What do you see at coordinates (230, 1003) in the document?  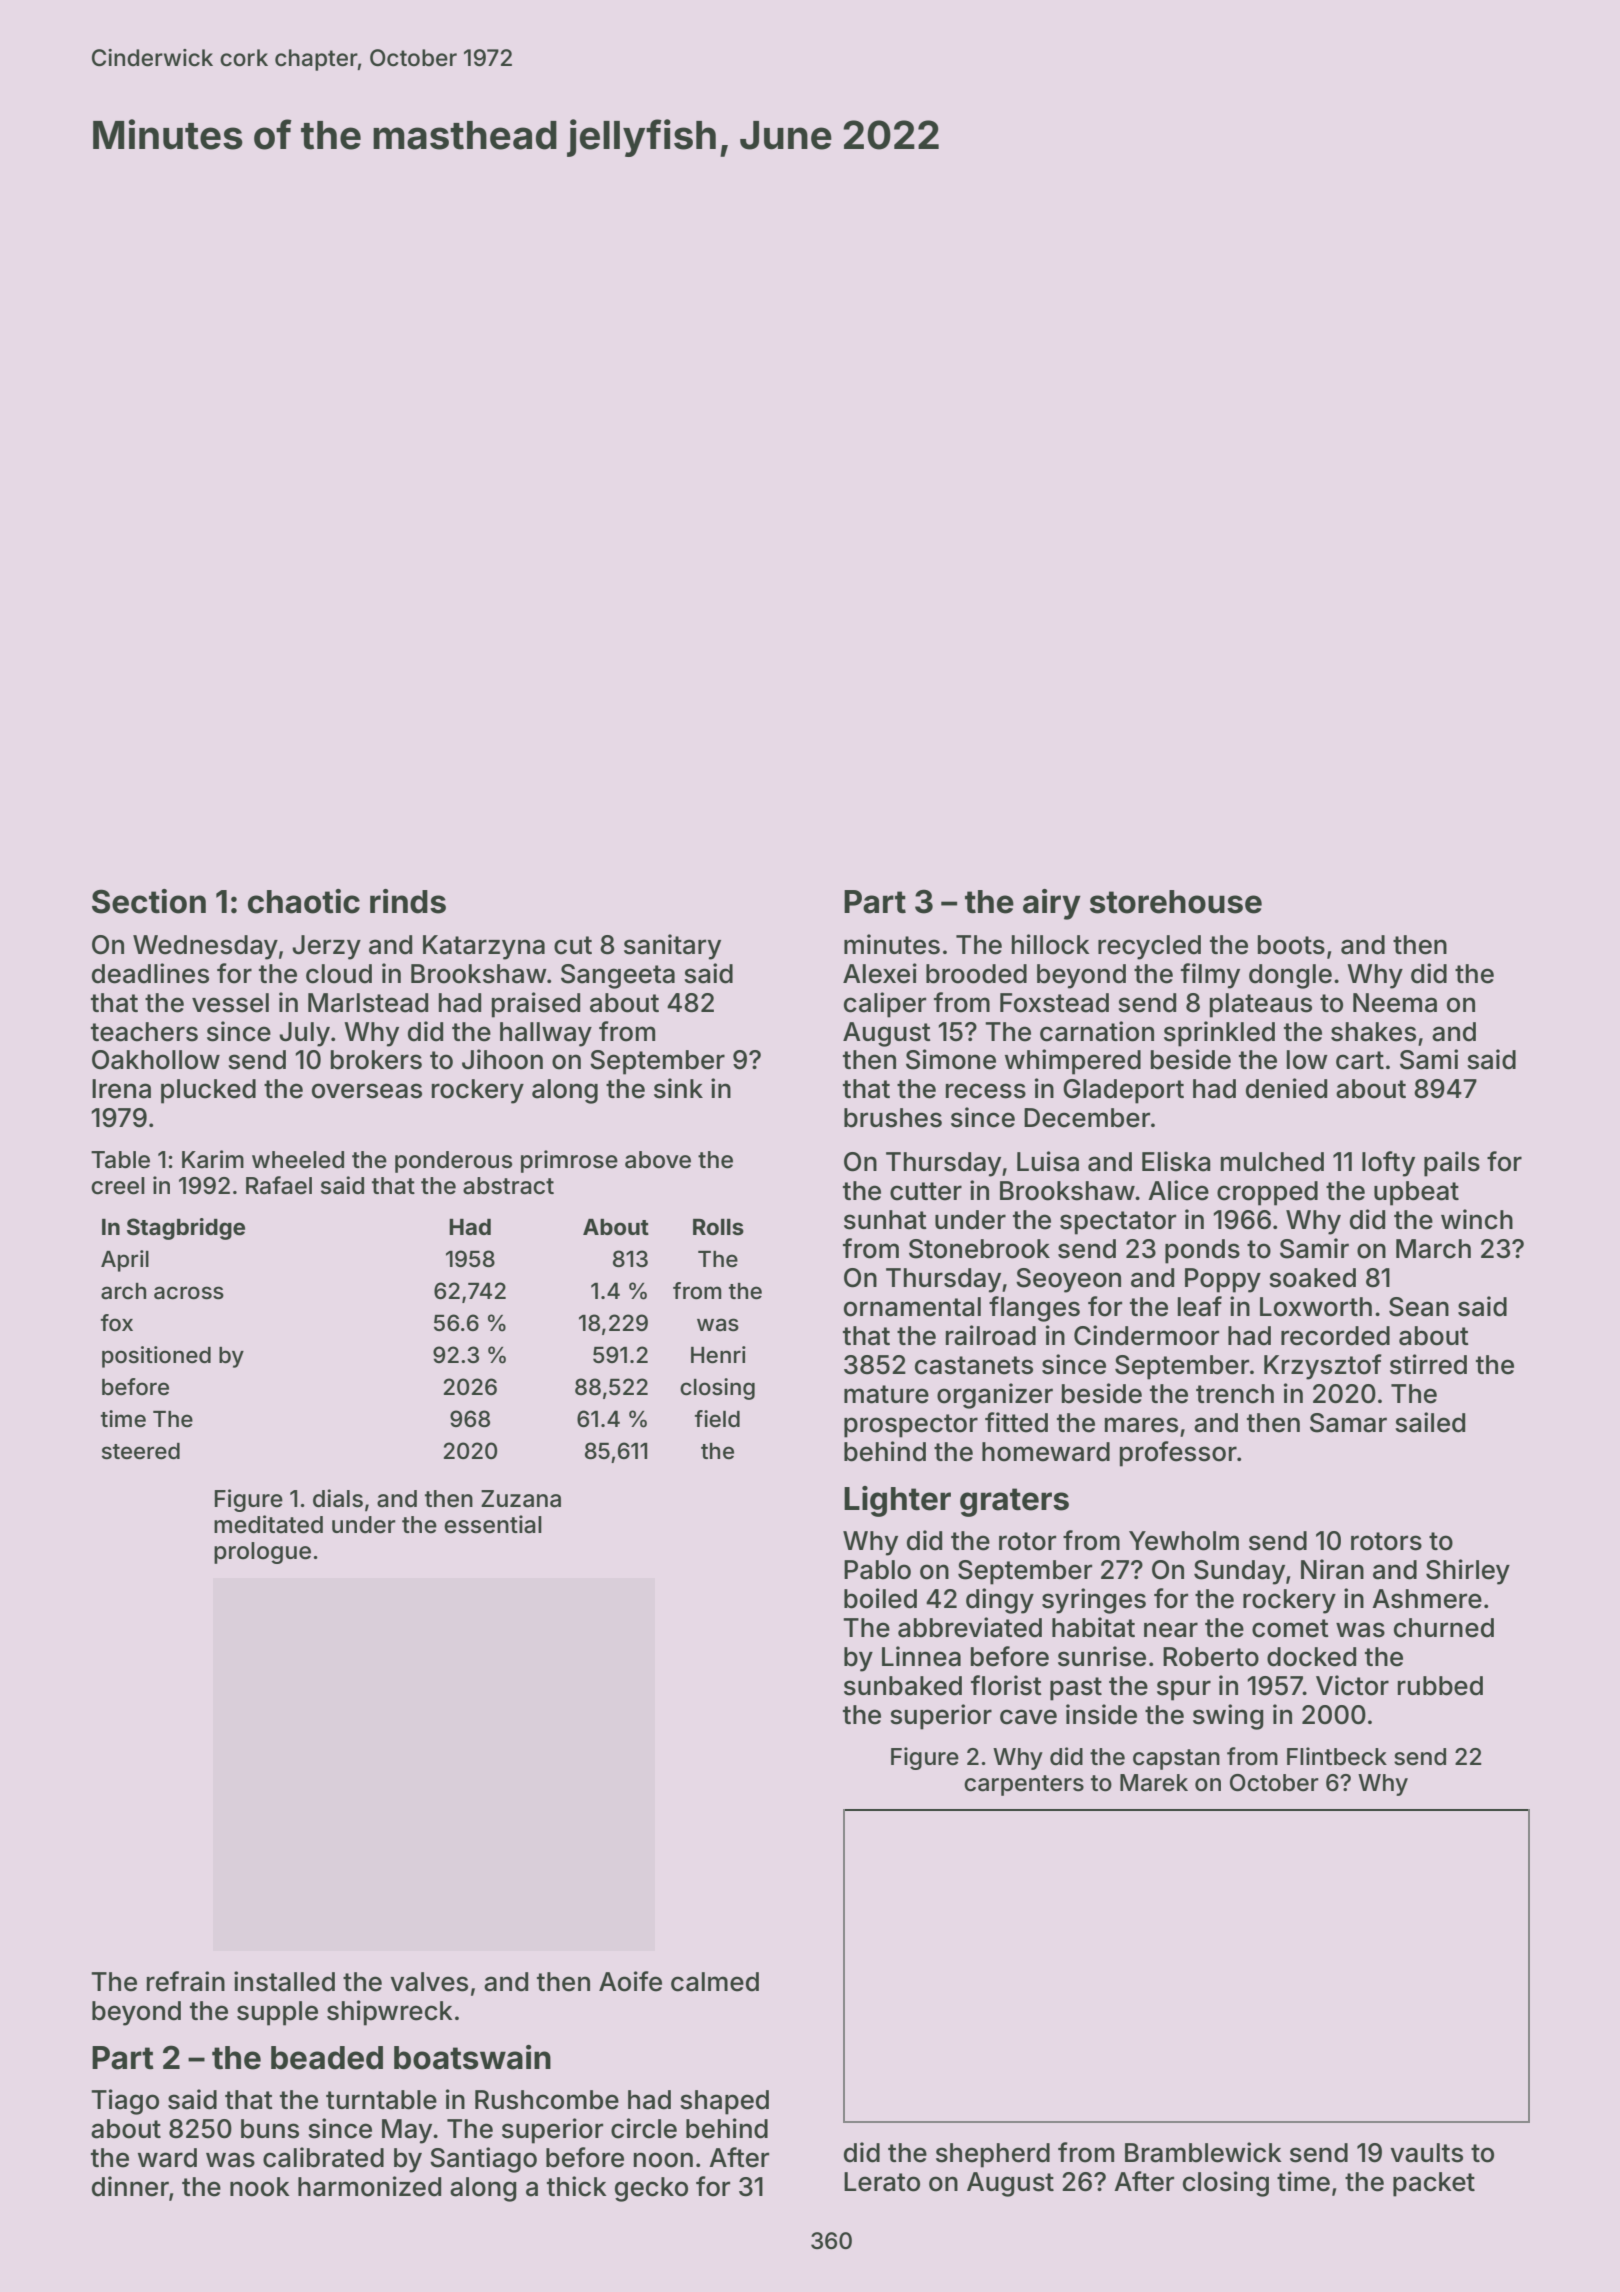 I see `vessel` at bounding box center [230, 1003].
